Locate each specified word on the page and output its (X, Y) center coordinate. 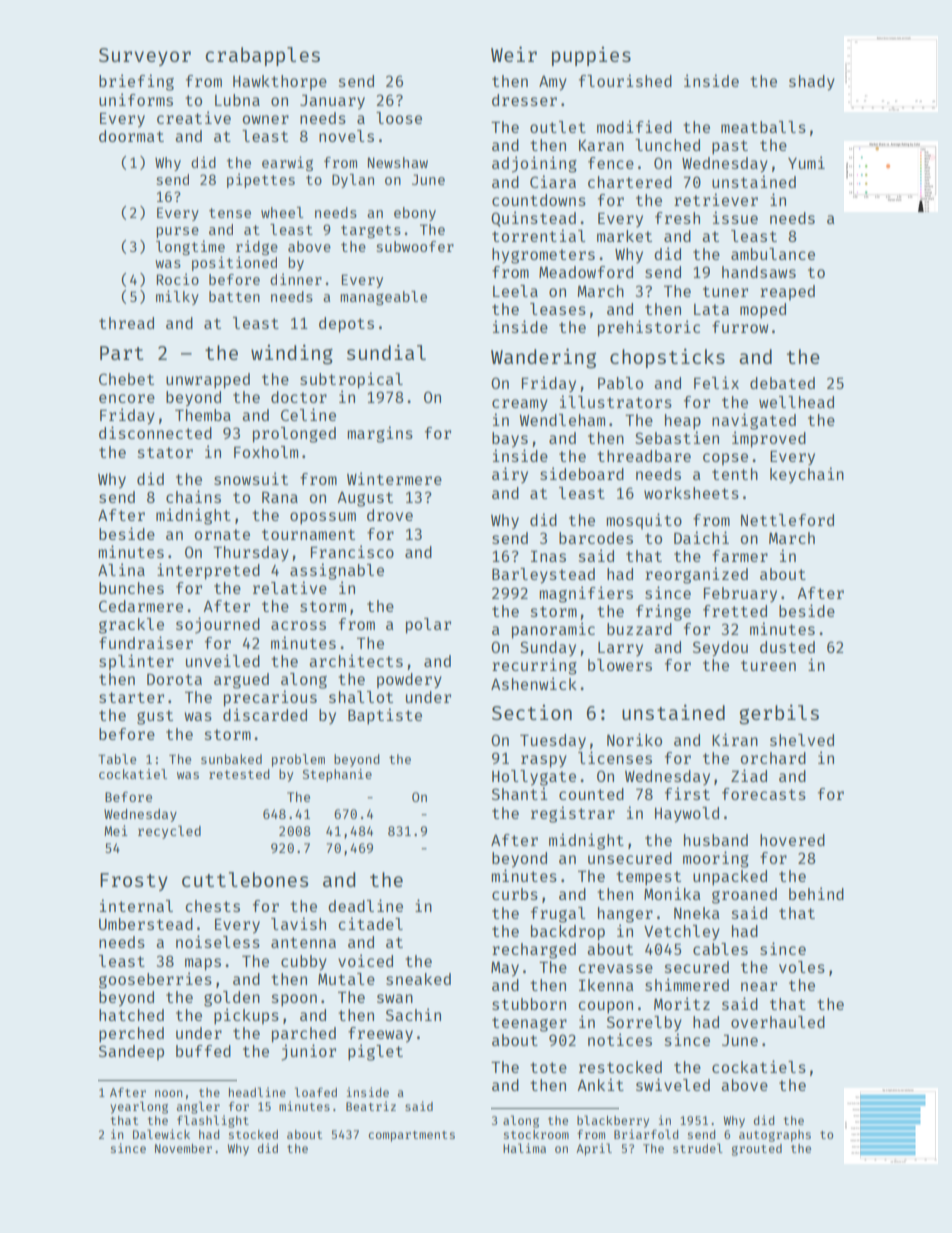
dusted (787, 647)
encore (127, 398)
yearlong (139, 1107)
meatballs (763, 127)
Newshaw (398, 162)
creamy (520, 405)
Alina (121, 569)
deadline (365, 905)
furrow (740, 327)
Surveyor (145, 57)
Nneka (697, 913)
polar (428, 626)
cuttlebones (245, 879)
